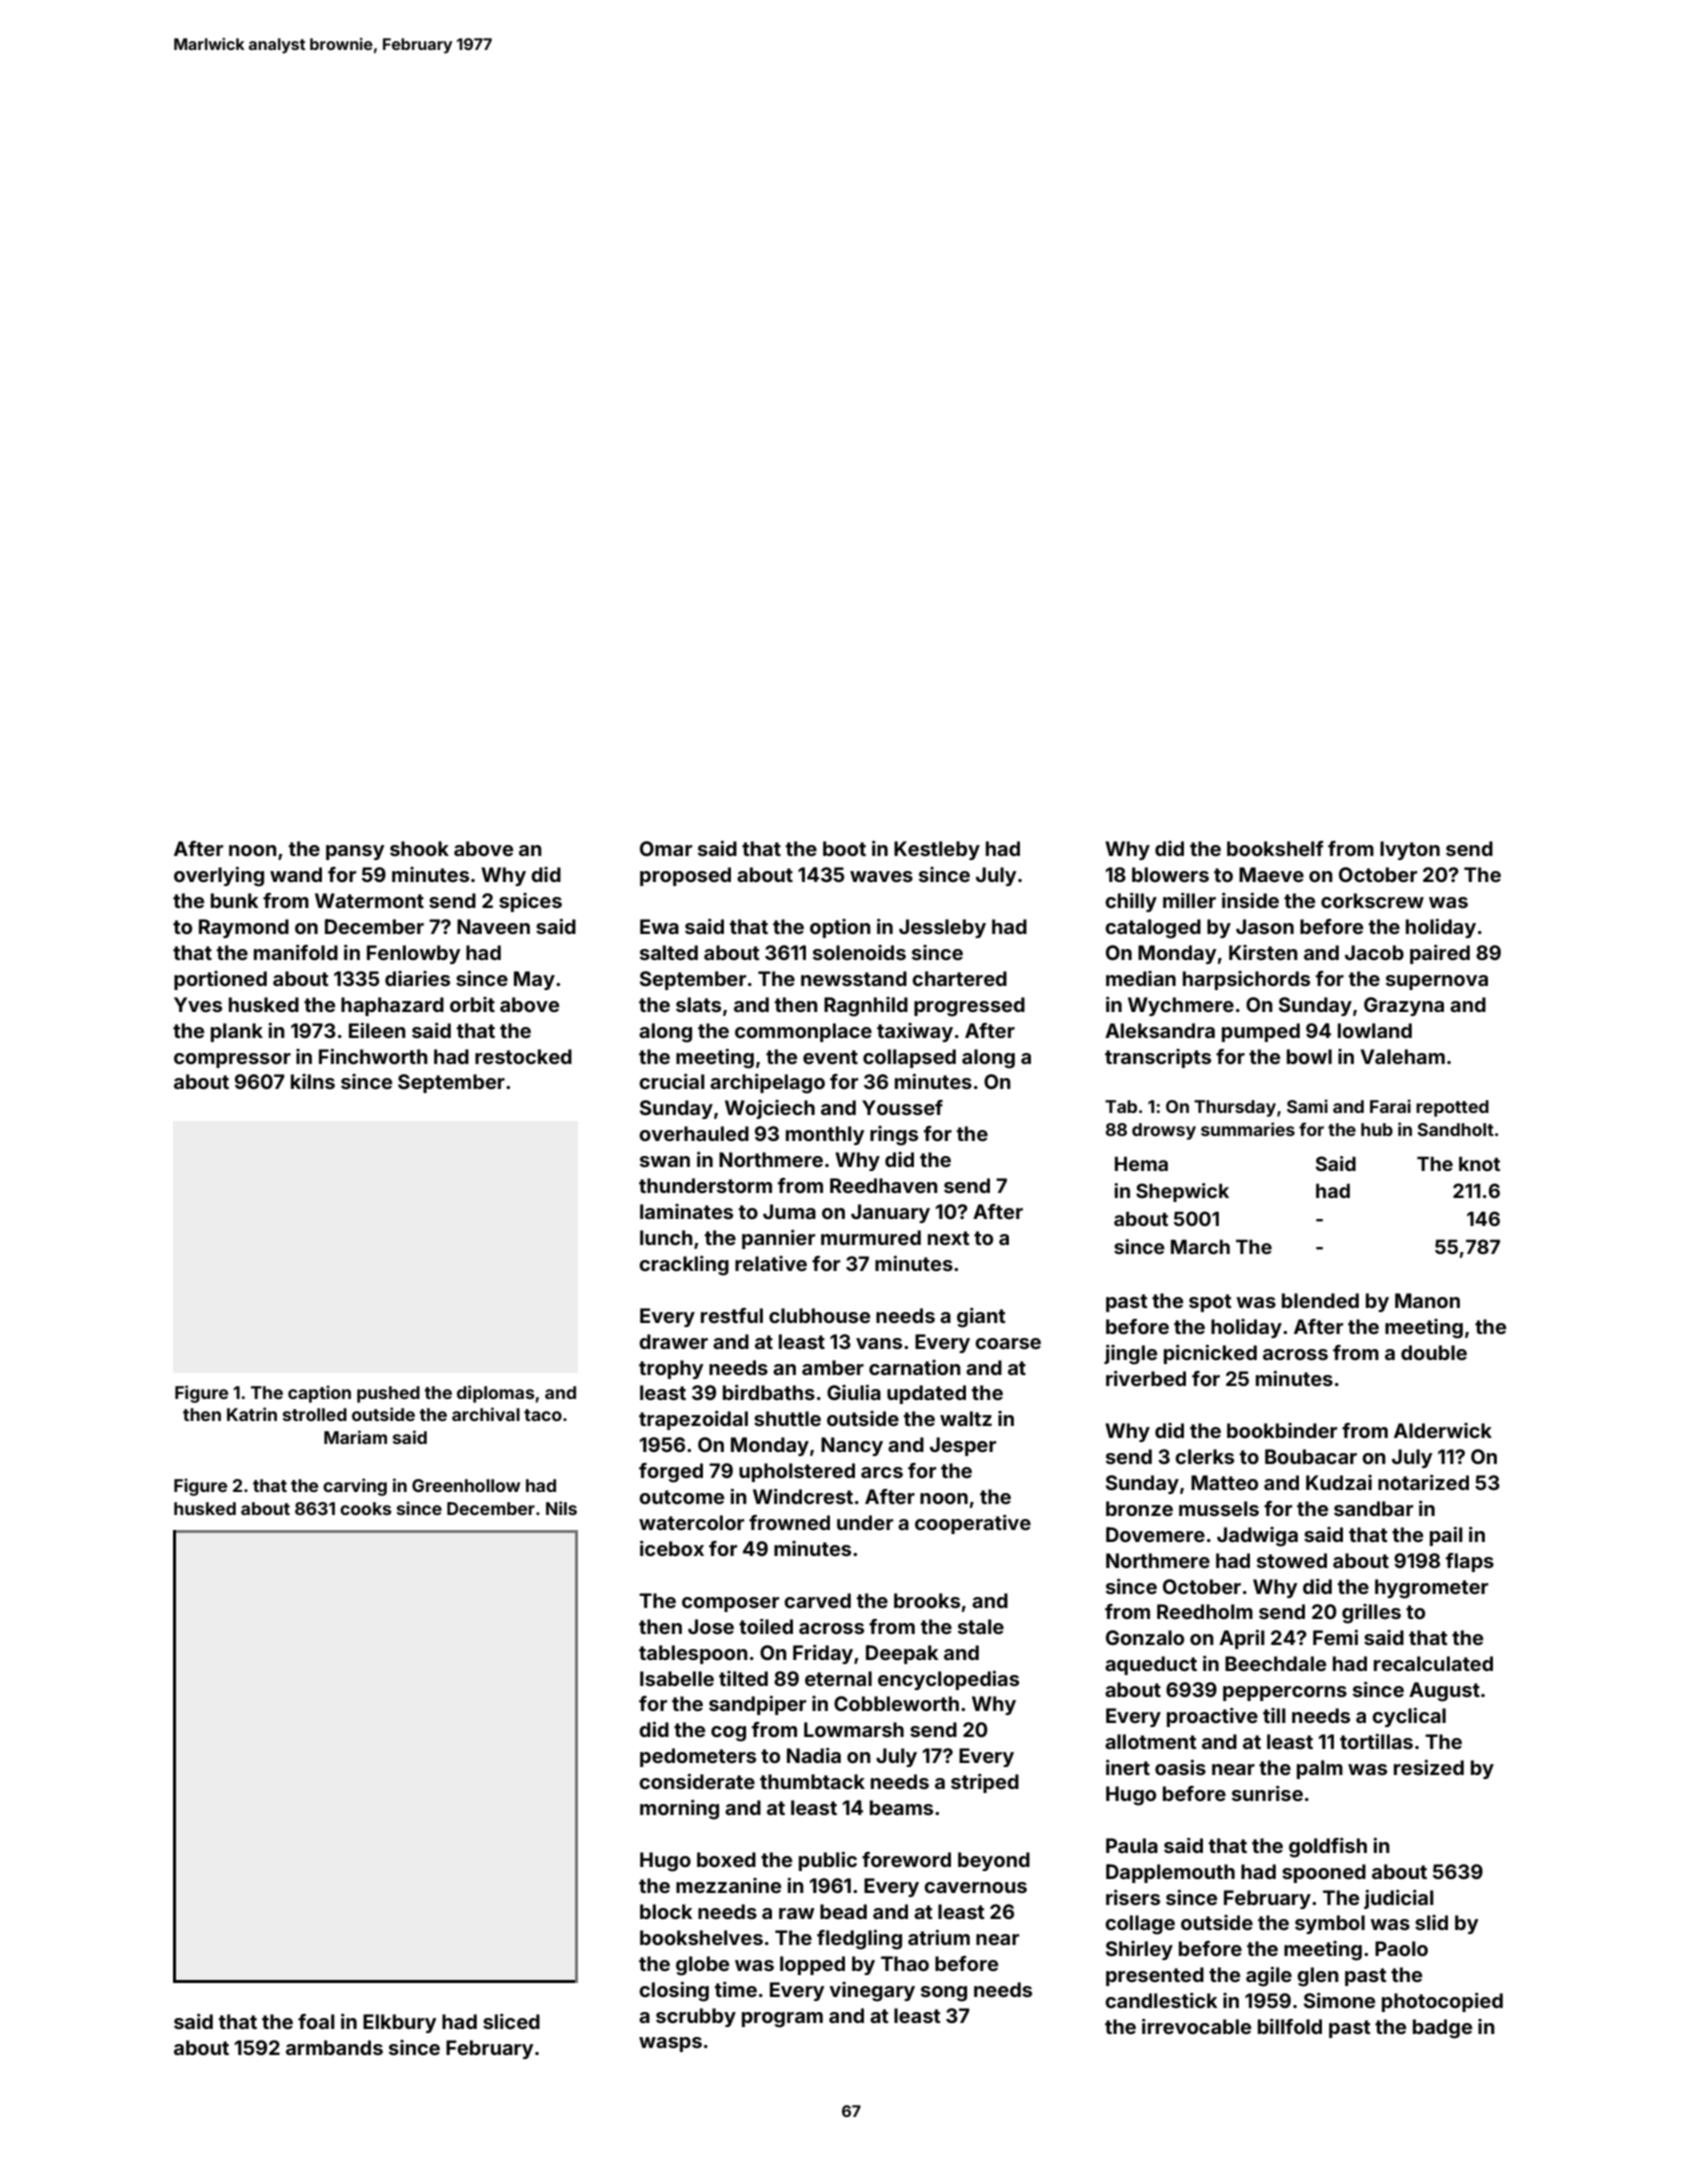 Image resolution: width=1683 pixels, height=2178 pixels. Describe the element at coordinates (334, 2047) in the document. I see `armbands` at that location.
